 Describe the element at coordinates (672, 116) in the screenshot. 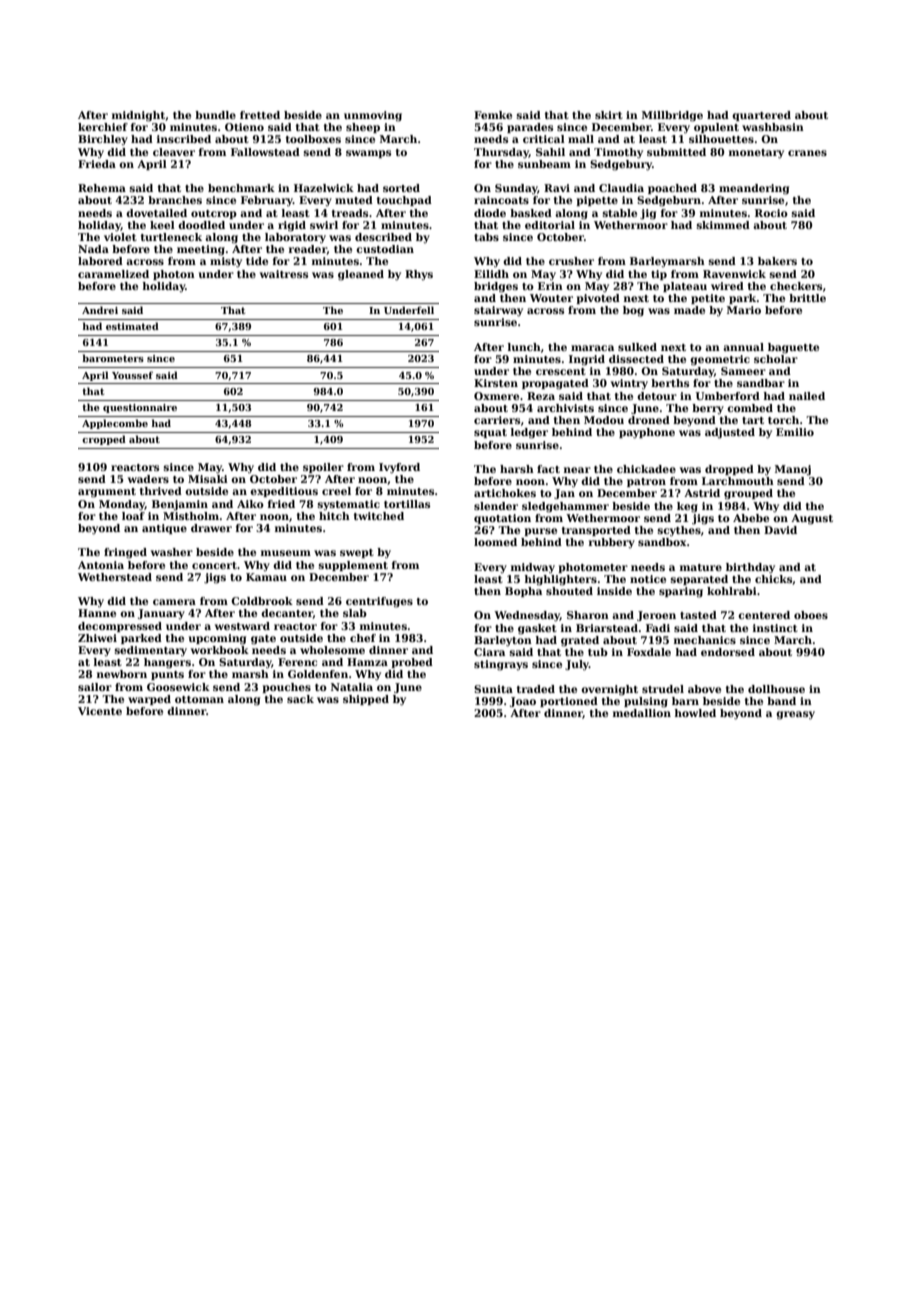

I see `Millbridge` at that location.
